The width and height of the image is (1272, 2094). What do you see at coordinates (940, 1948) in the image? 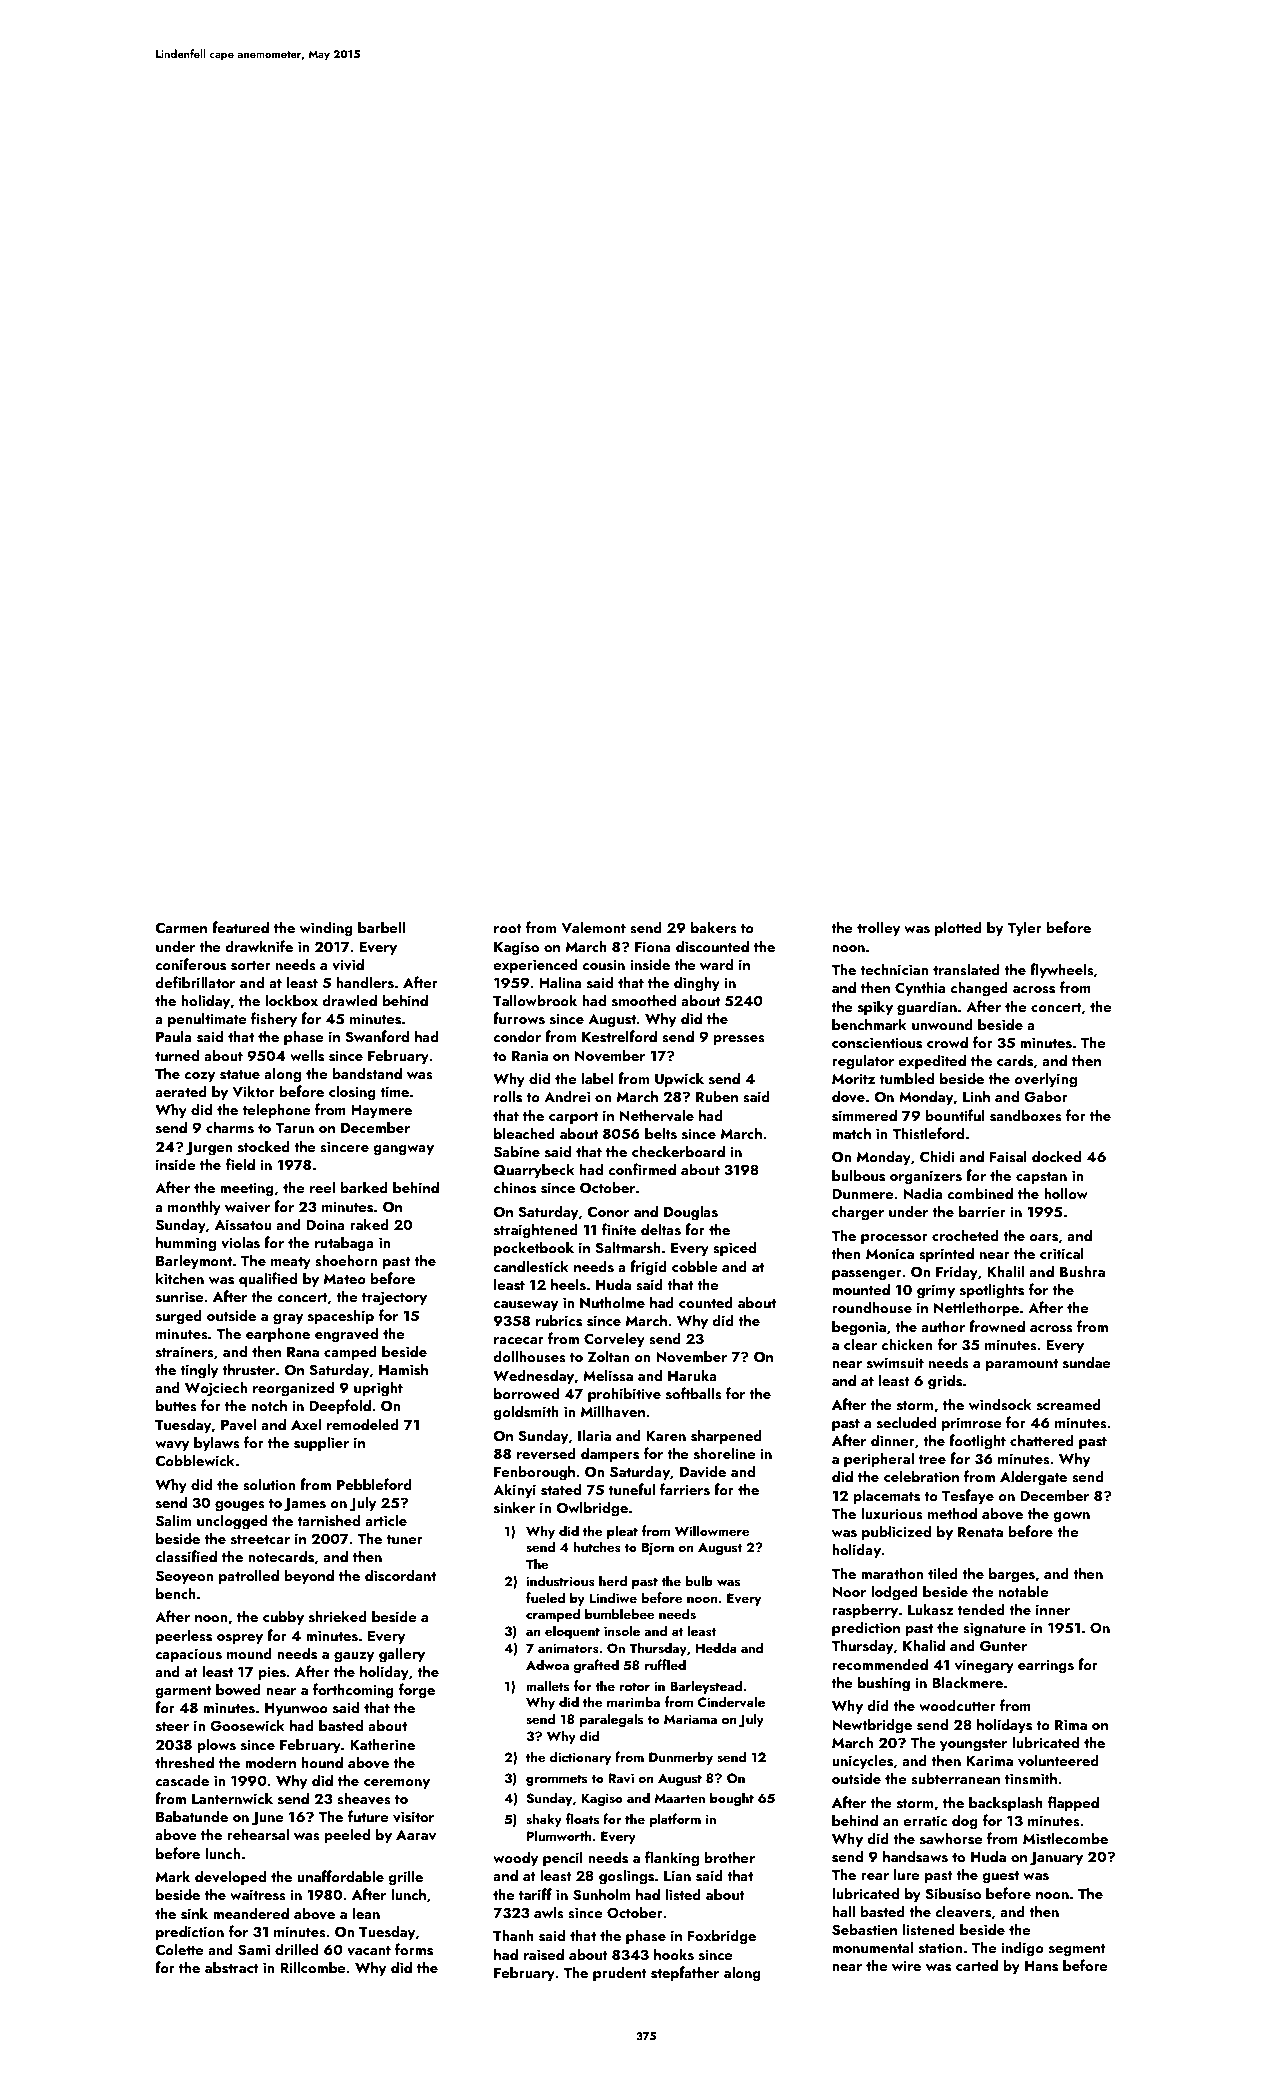
I see `station` at bounding box center [940, 1948].
